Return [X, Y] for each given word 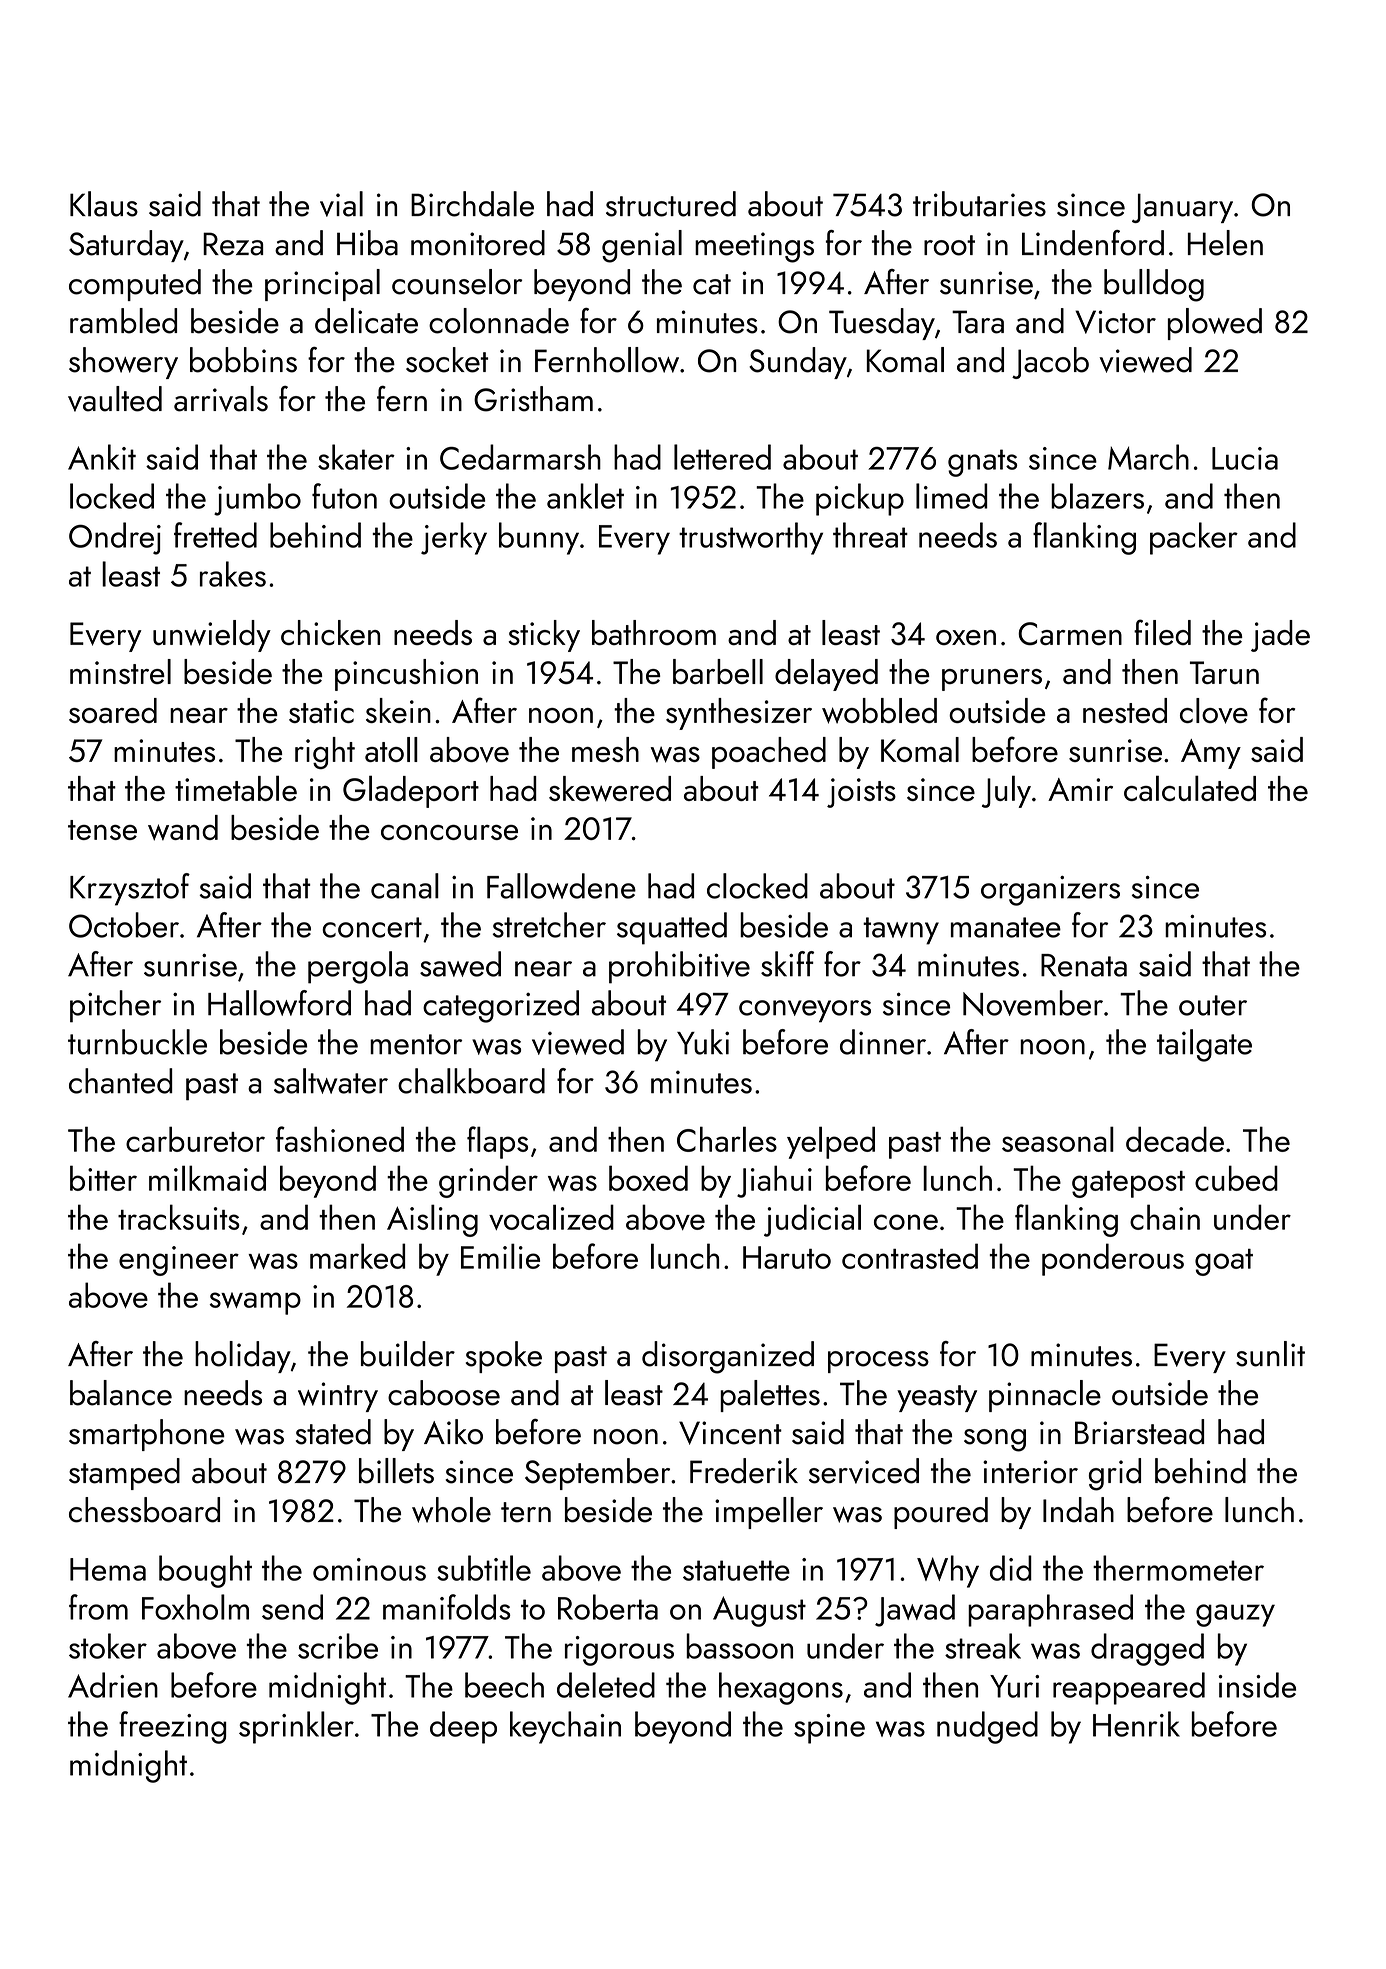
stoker [108, 1646]
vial [341, 204]
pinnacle [1045, 1396]
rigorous [619, 1651]
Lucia [1245, 458]
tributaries [979, 204]
